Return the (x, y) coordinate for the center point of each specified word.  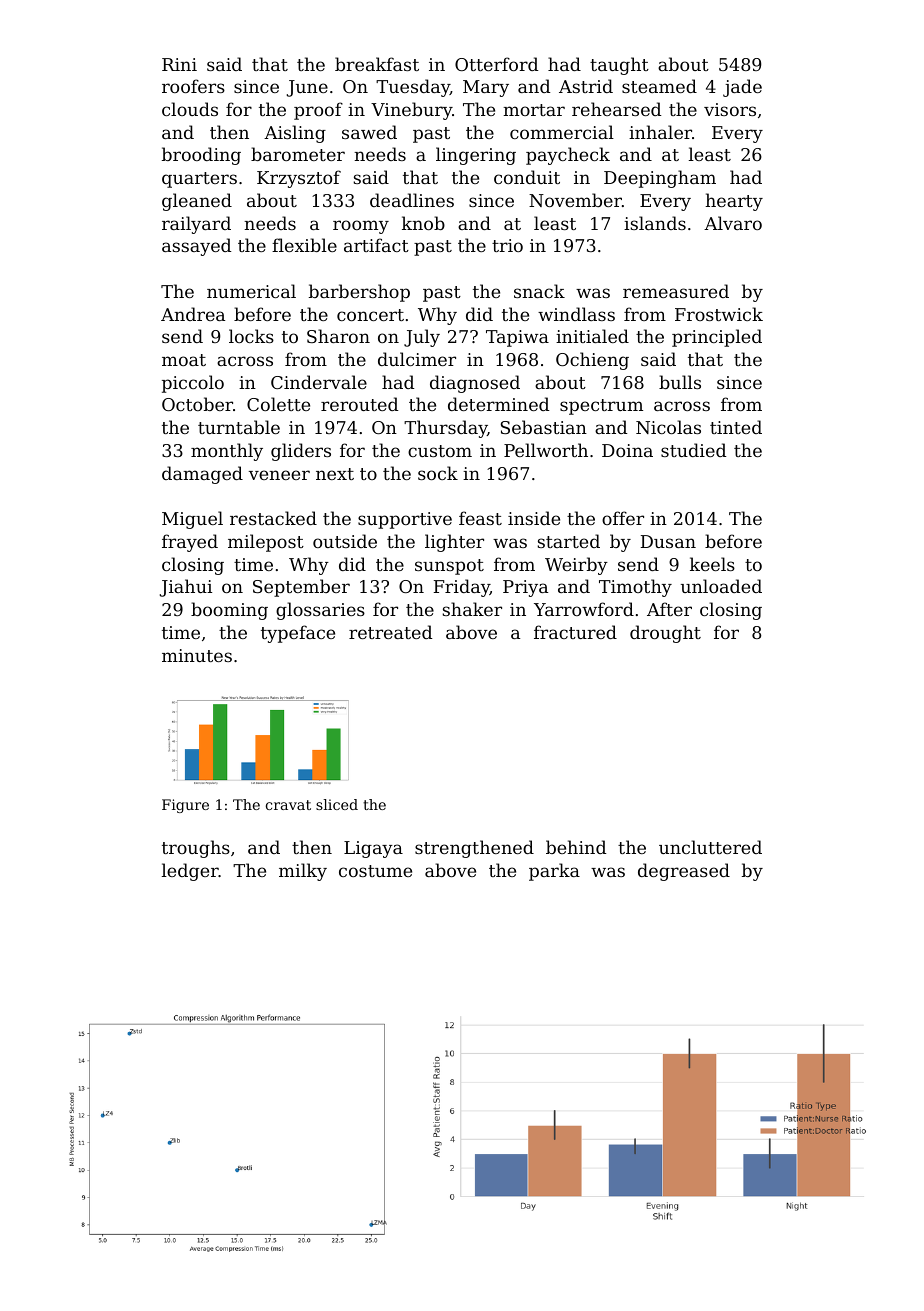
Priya (525, 588)
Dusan (668, 541)
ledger (190, 872)
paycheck (568, 156)
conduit (527, 177)
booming (229, 611)
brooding (201, 156)
